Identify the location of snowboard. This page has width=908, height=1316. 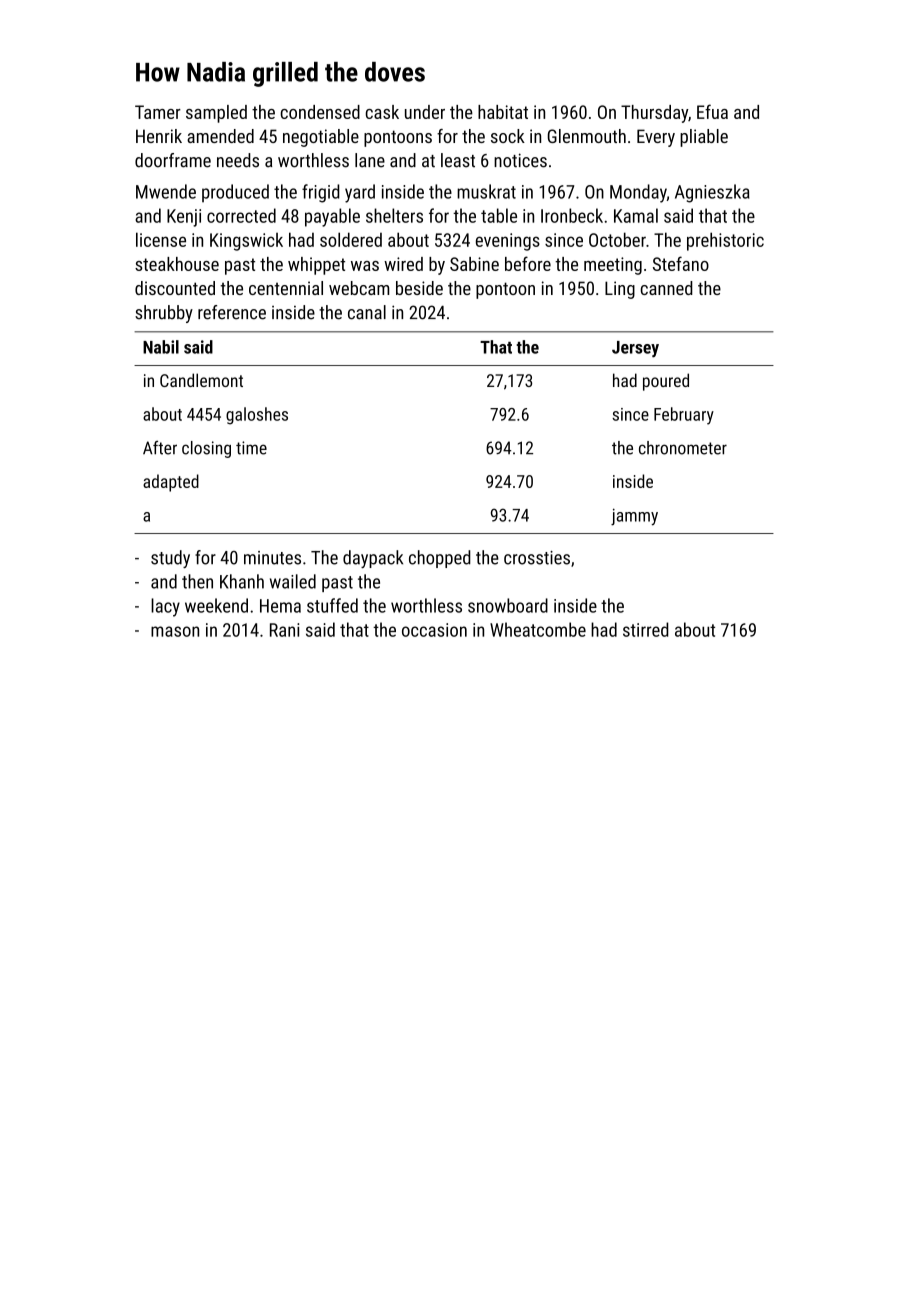
(508, 605).
